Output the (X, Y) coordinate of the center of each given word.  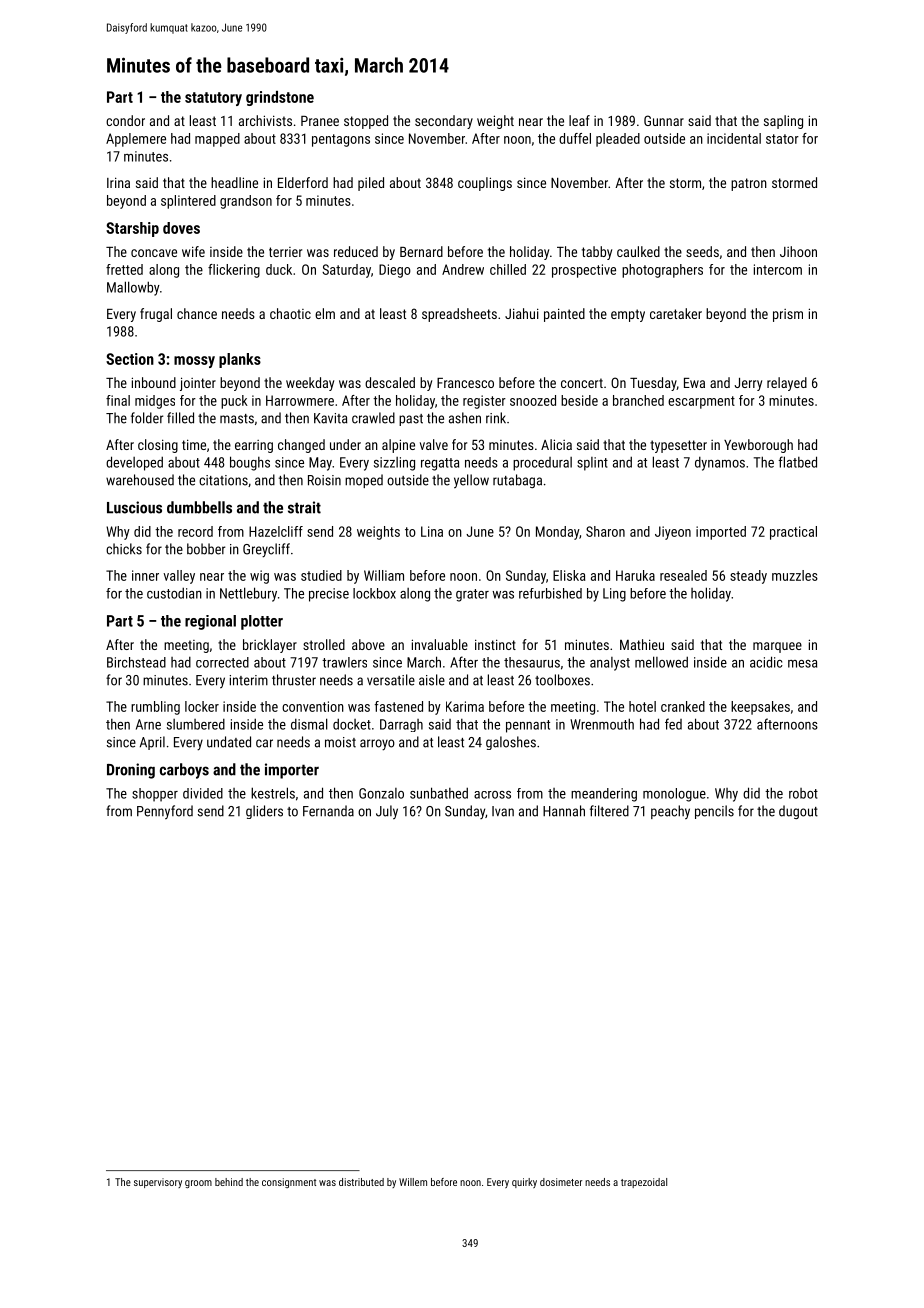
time (194, 444)
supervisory (158, 1183)
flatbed (798, 462)
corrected (222, 662)
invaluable (440, 644)
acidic (766, 662)
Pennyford (165, 812)
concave (154, 253)
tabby (597, 253)
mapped (217, 140)
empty (628, 315)
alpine (398, 446)
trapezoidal (644, 1183)
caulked (638, 251)
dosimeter (561, 1182)
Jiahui (522, 313)
